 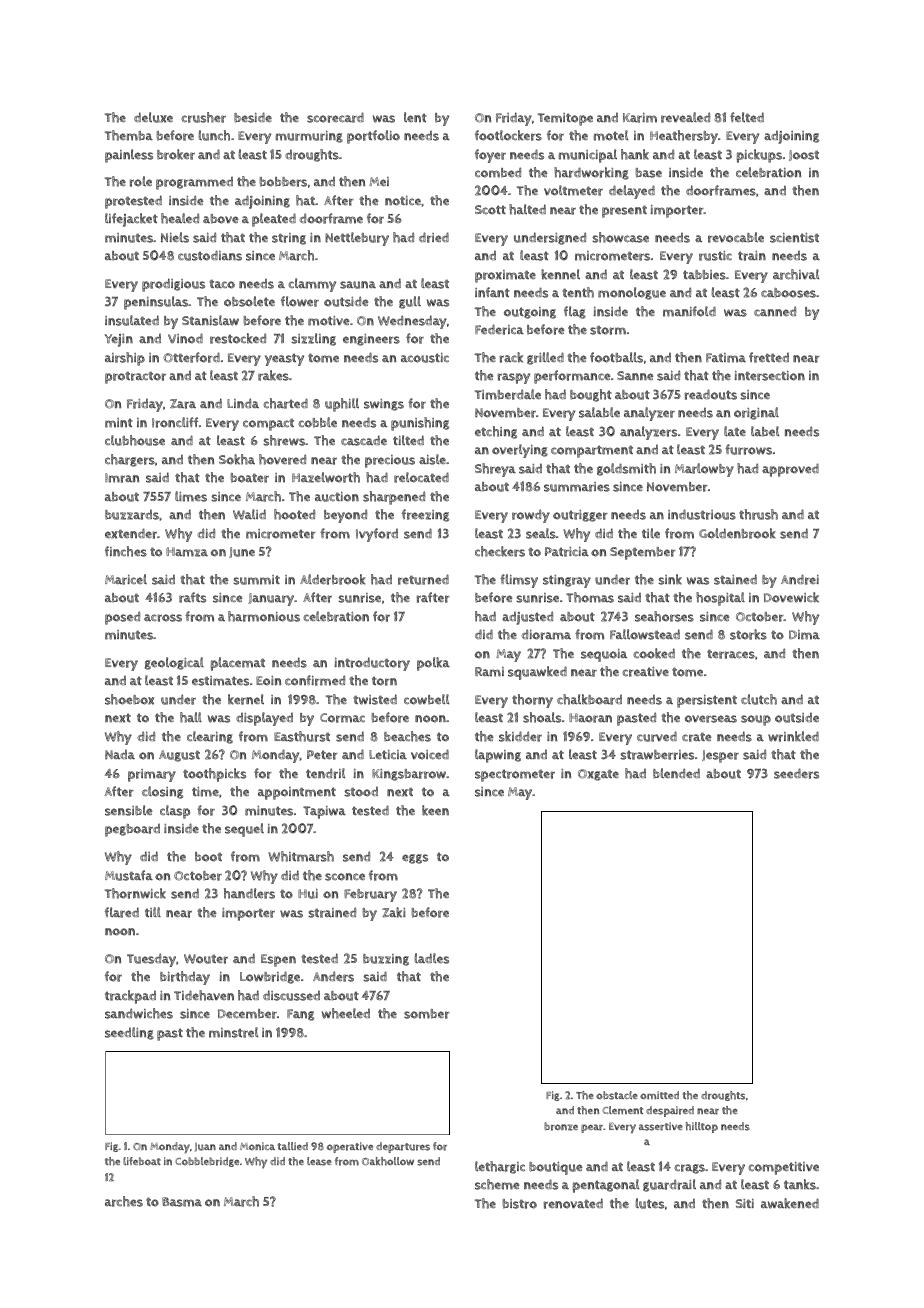 I want to click on hospital, so click(x=720, y=599).
